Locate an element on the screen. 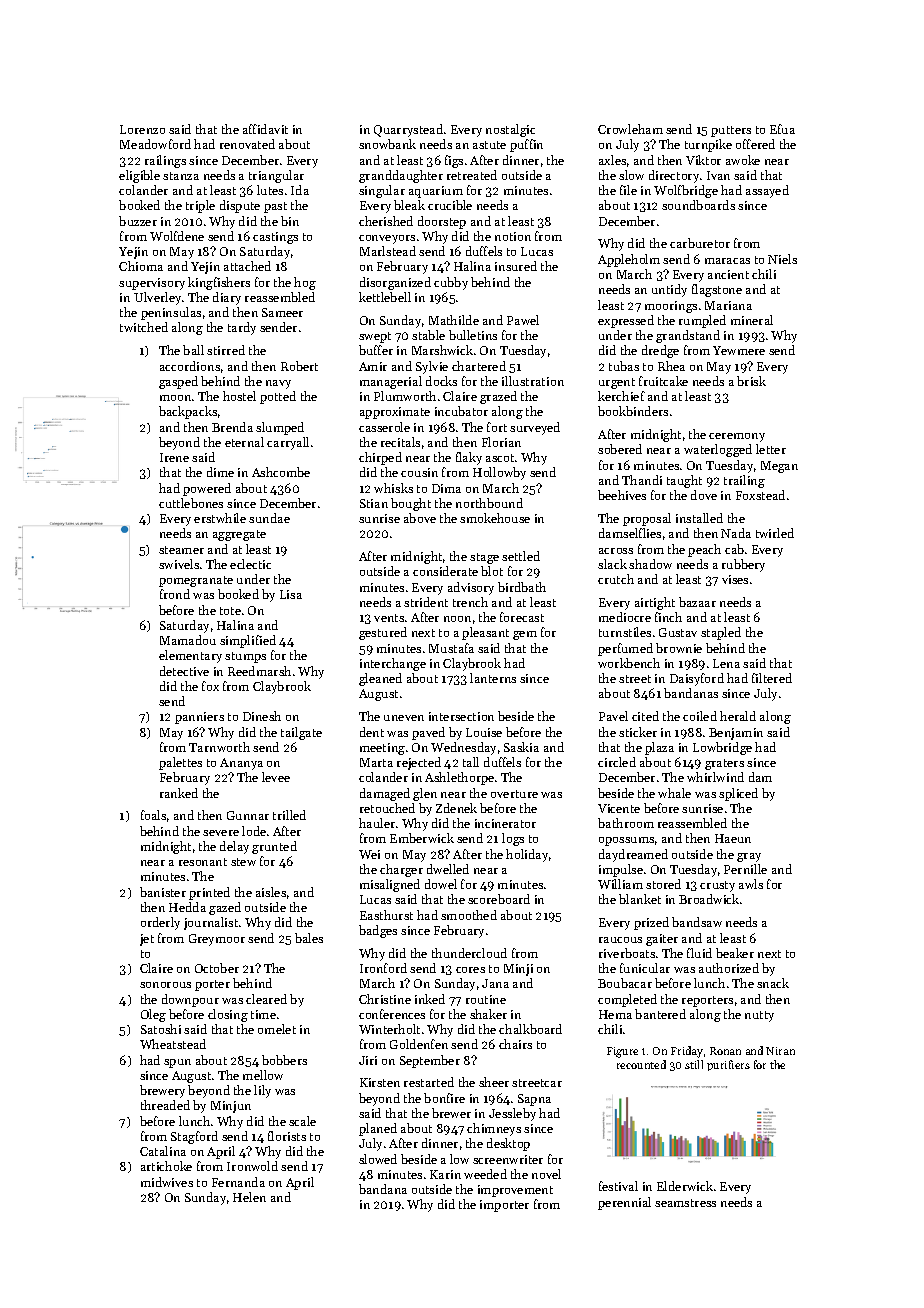 The width and height of the screenshot is (924, 1308). improvement is located at coordinates (515, 1191).
